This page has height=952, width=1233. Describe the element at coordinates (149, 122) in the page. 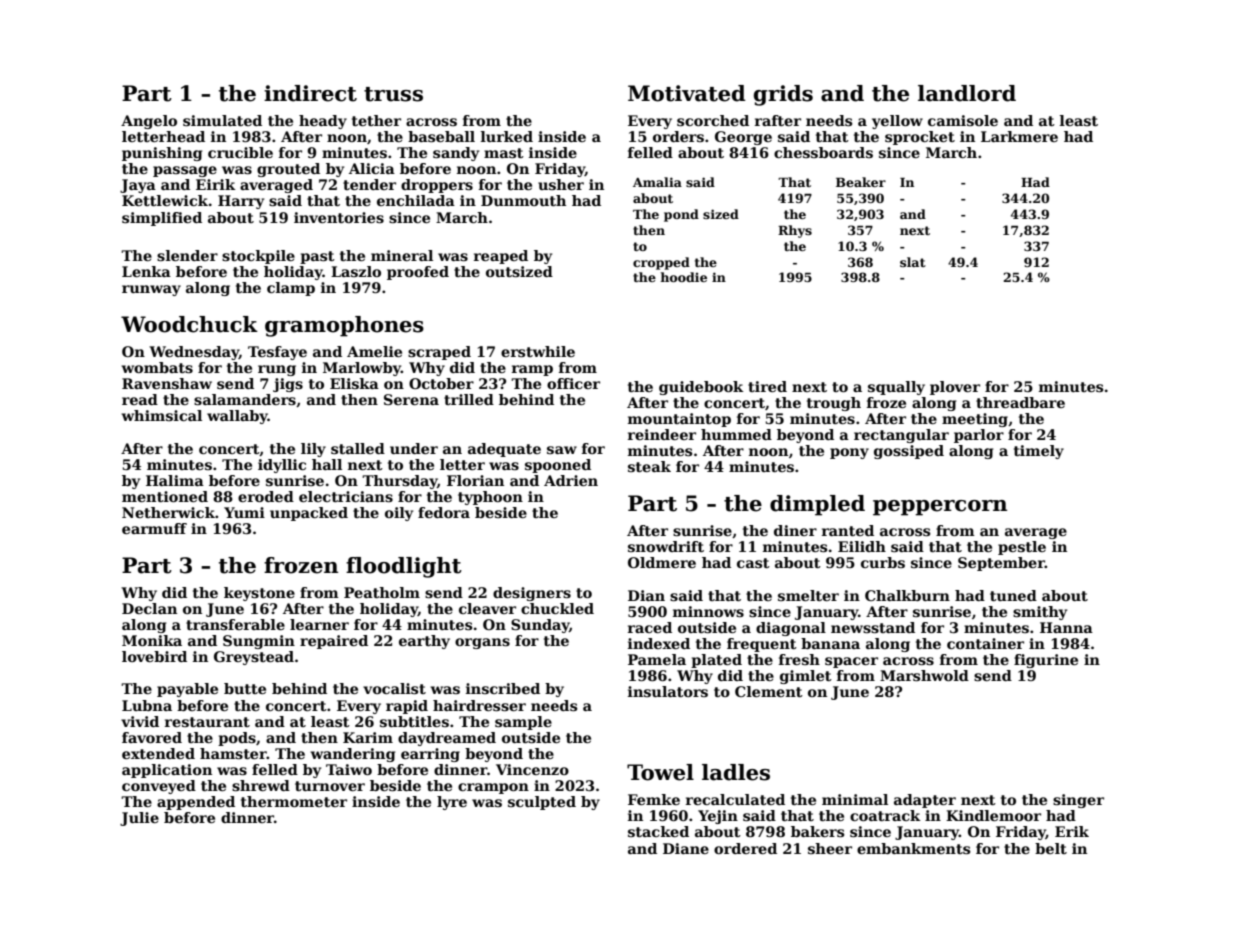

I see `Angelo` at that location.
